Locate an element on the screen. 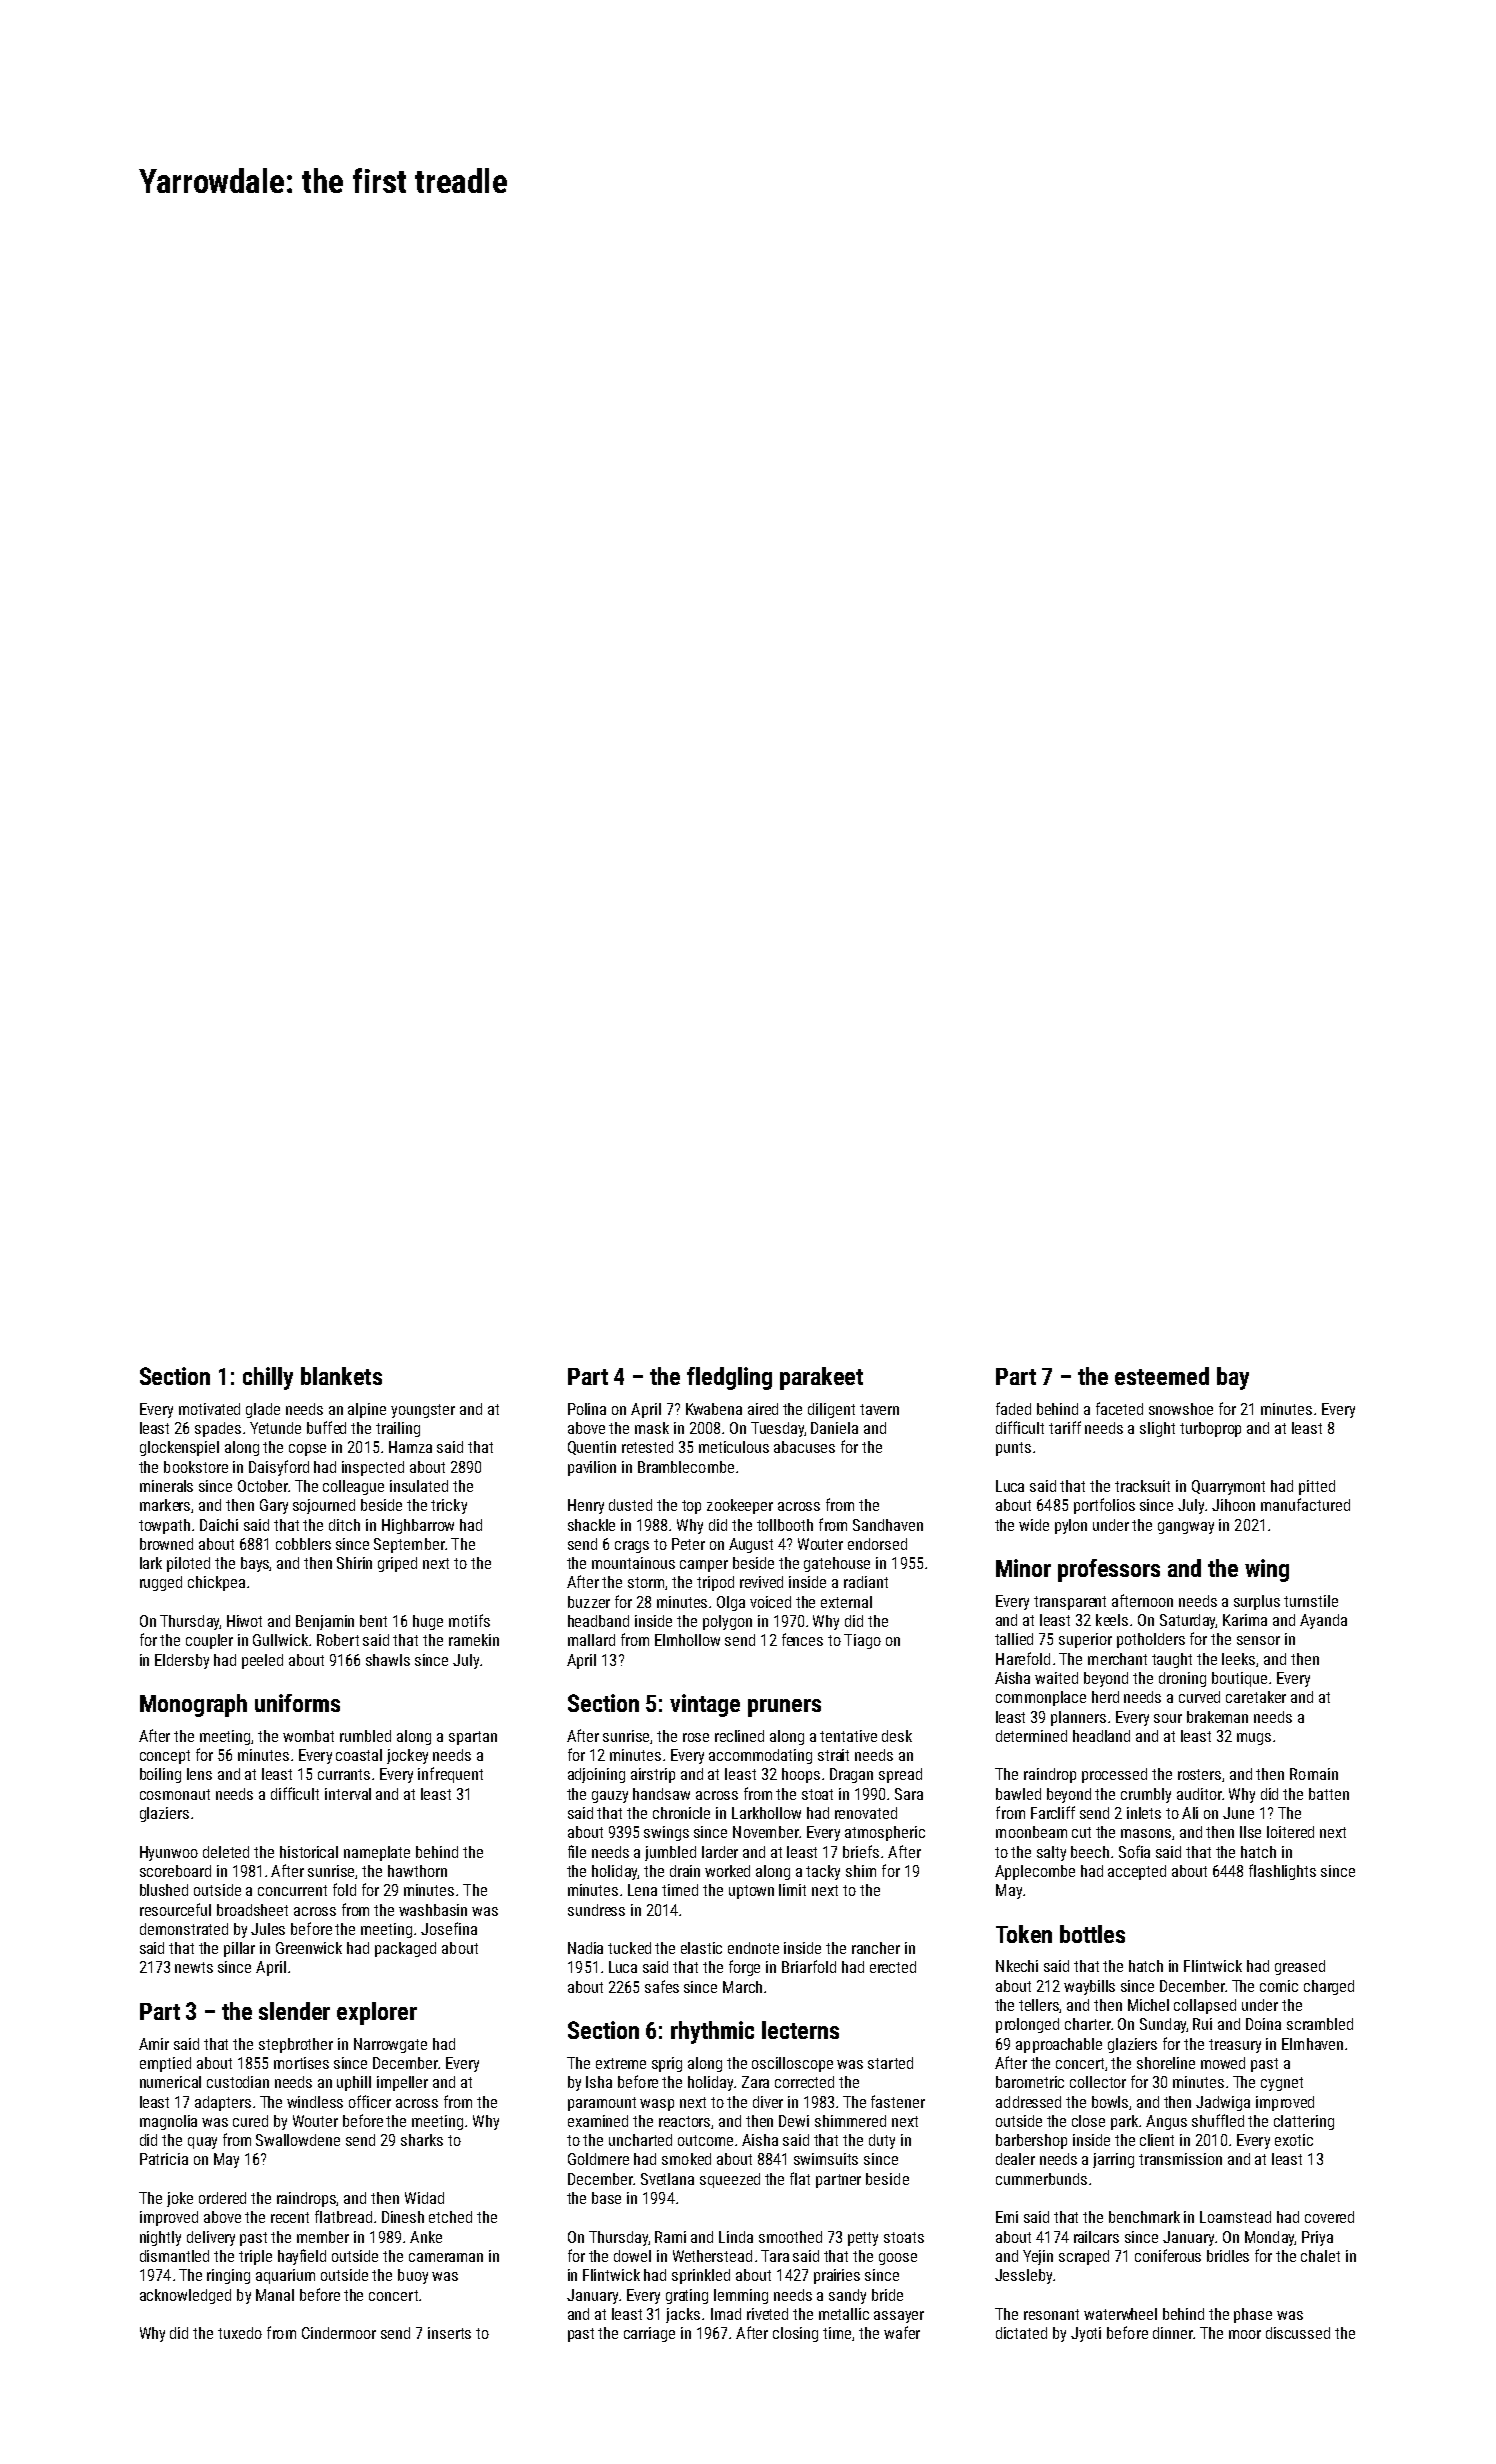 The image size is (1496, 2464). tollbooth is located at coordinates (785, 1525).
